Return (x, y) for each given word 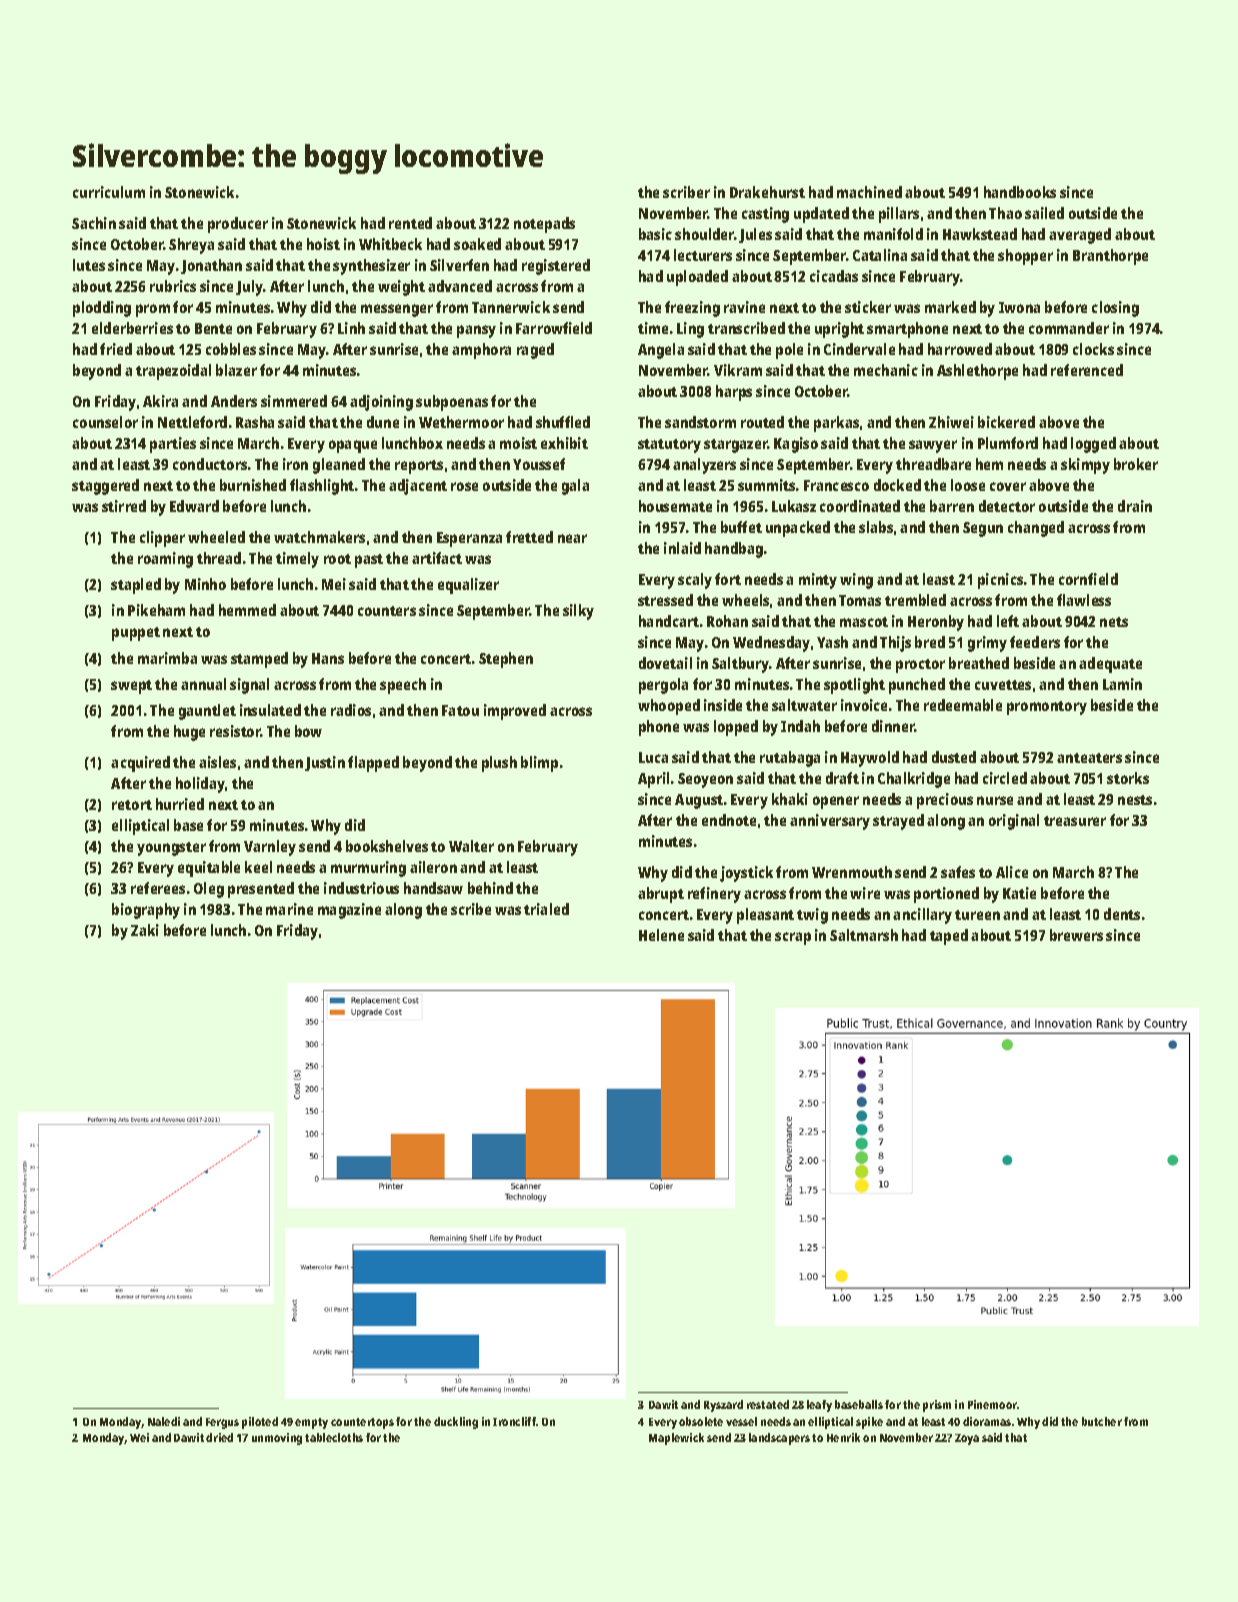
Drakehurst (767, 192)
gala (575, 487)
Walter (471, 846)
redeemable (963, 705)
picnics (1000, 581)
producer (238, 225)
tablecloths (334, 1437)
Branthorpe (1110, 257)
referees (158, 888)
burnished (253, 485)
